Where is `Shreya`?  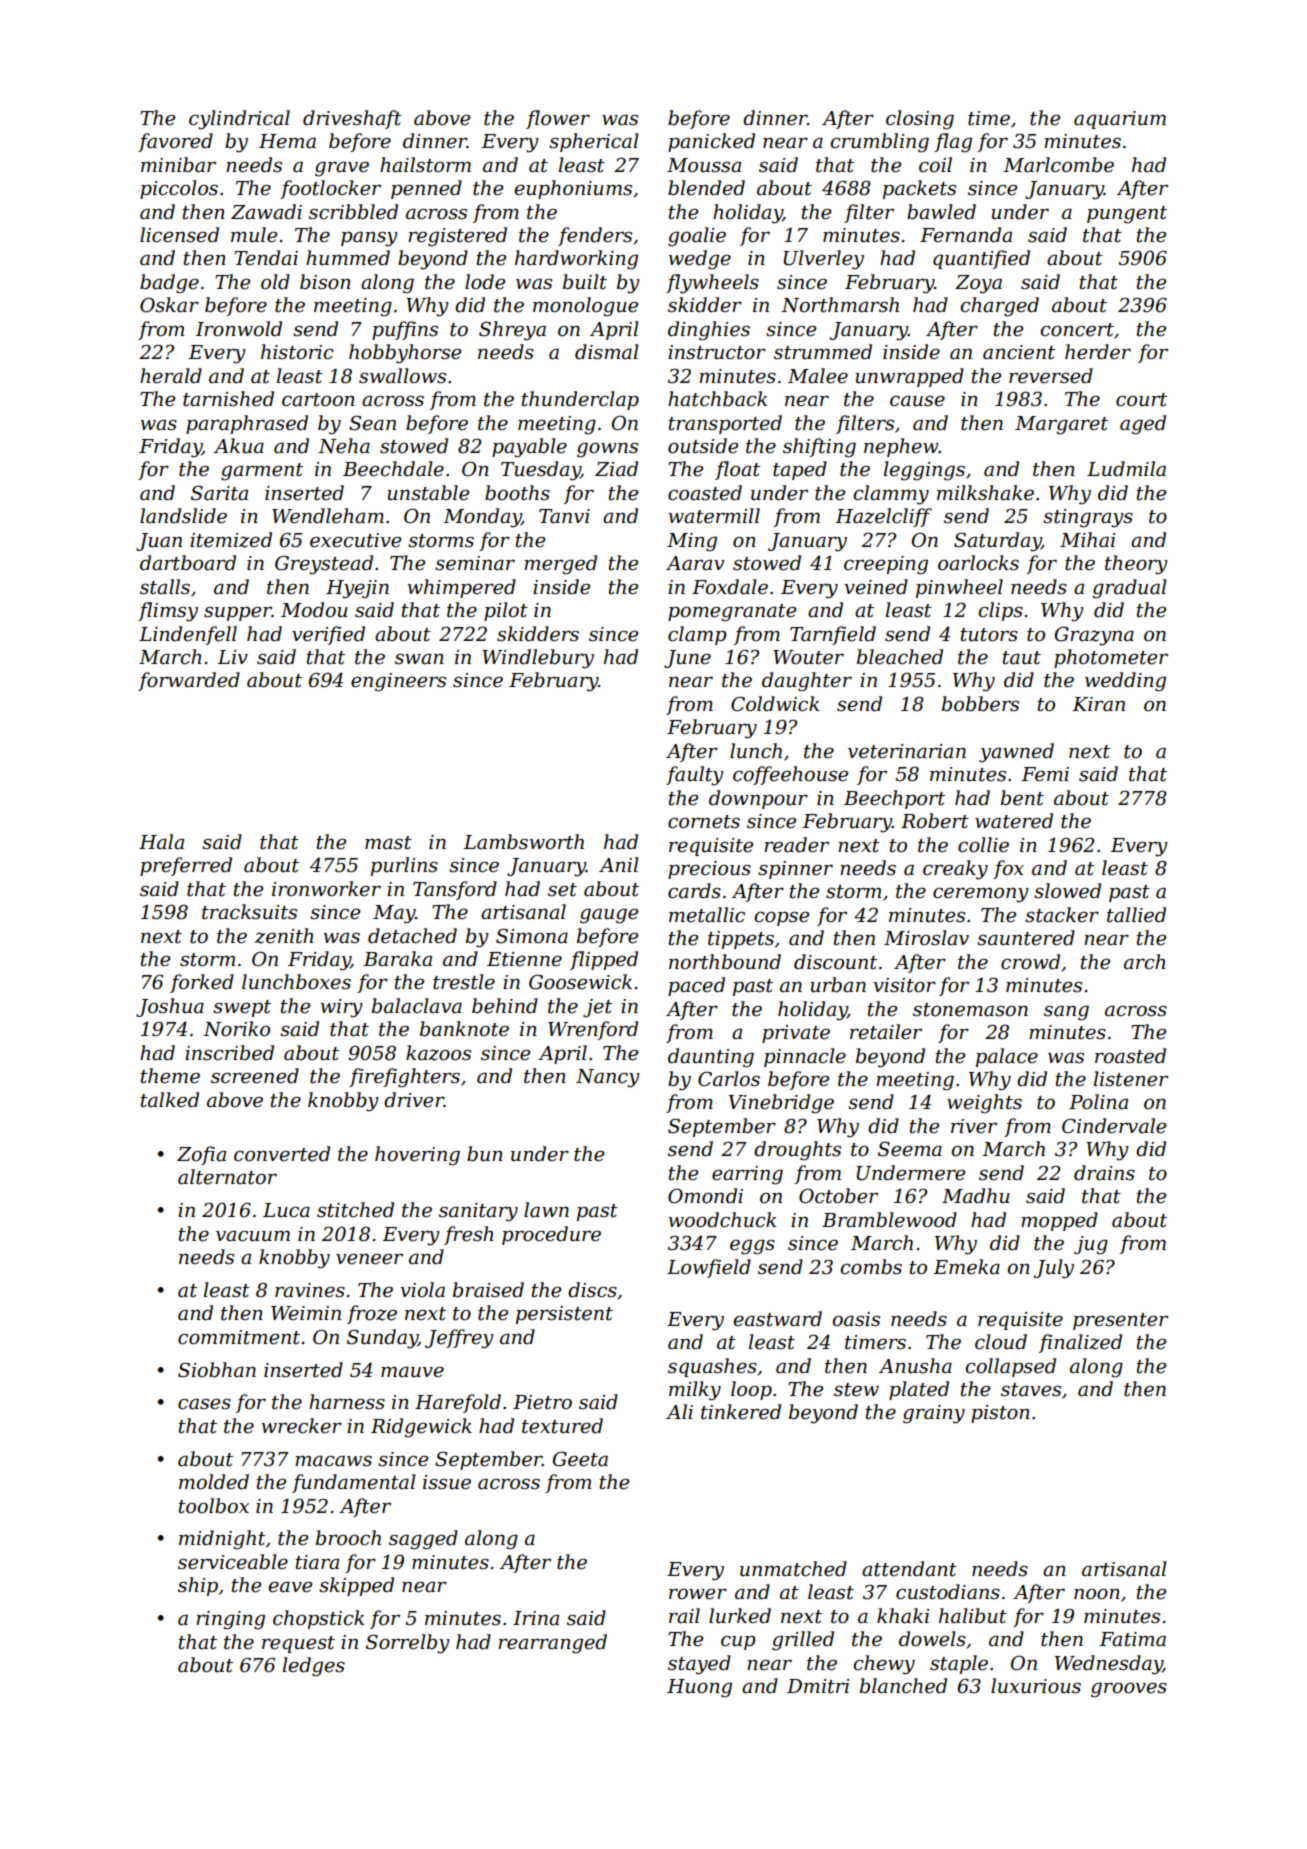
Shreya is located at coordinates (512, 331).
